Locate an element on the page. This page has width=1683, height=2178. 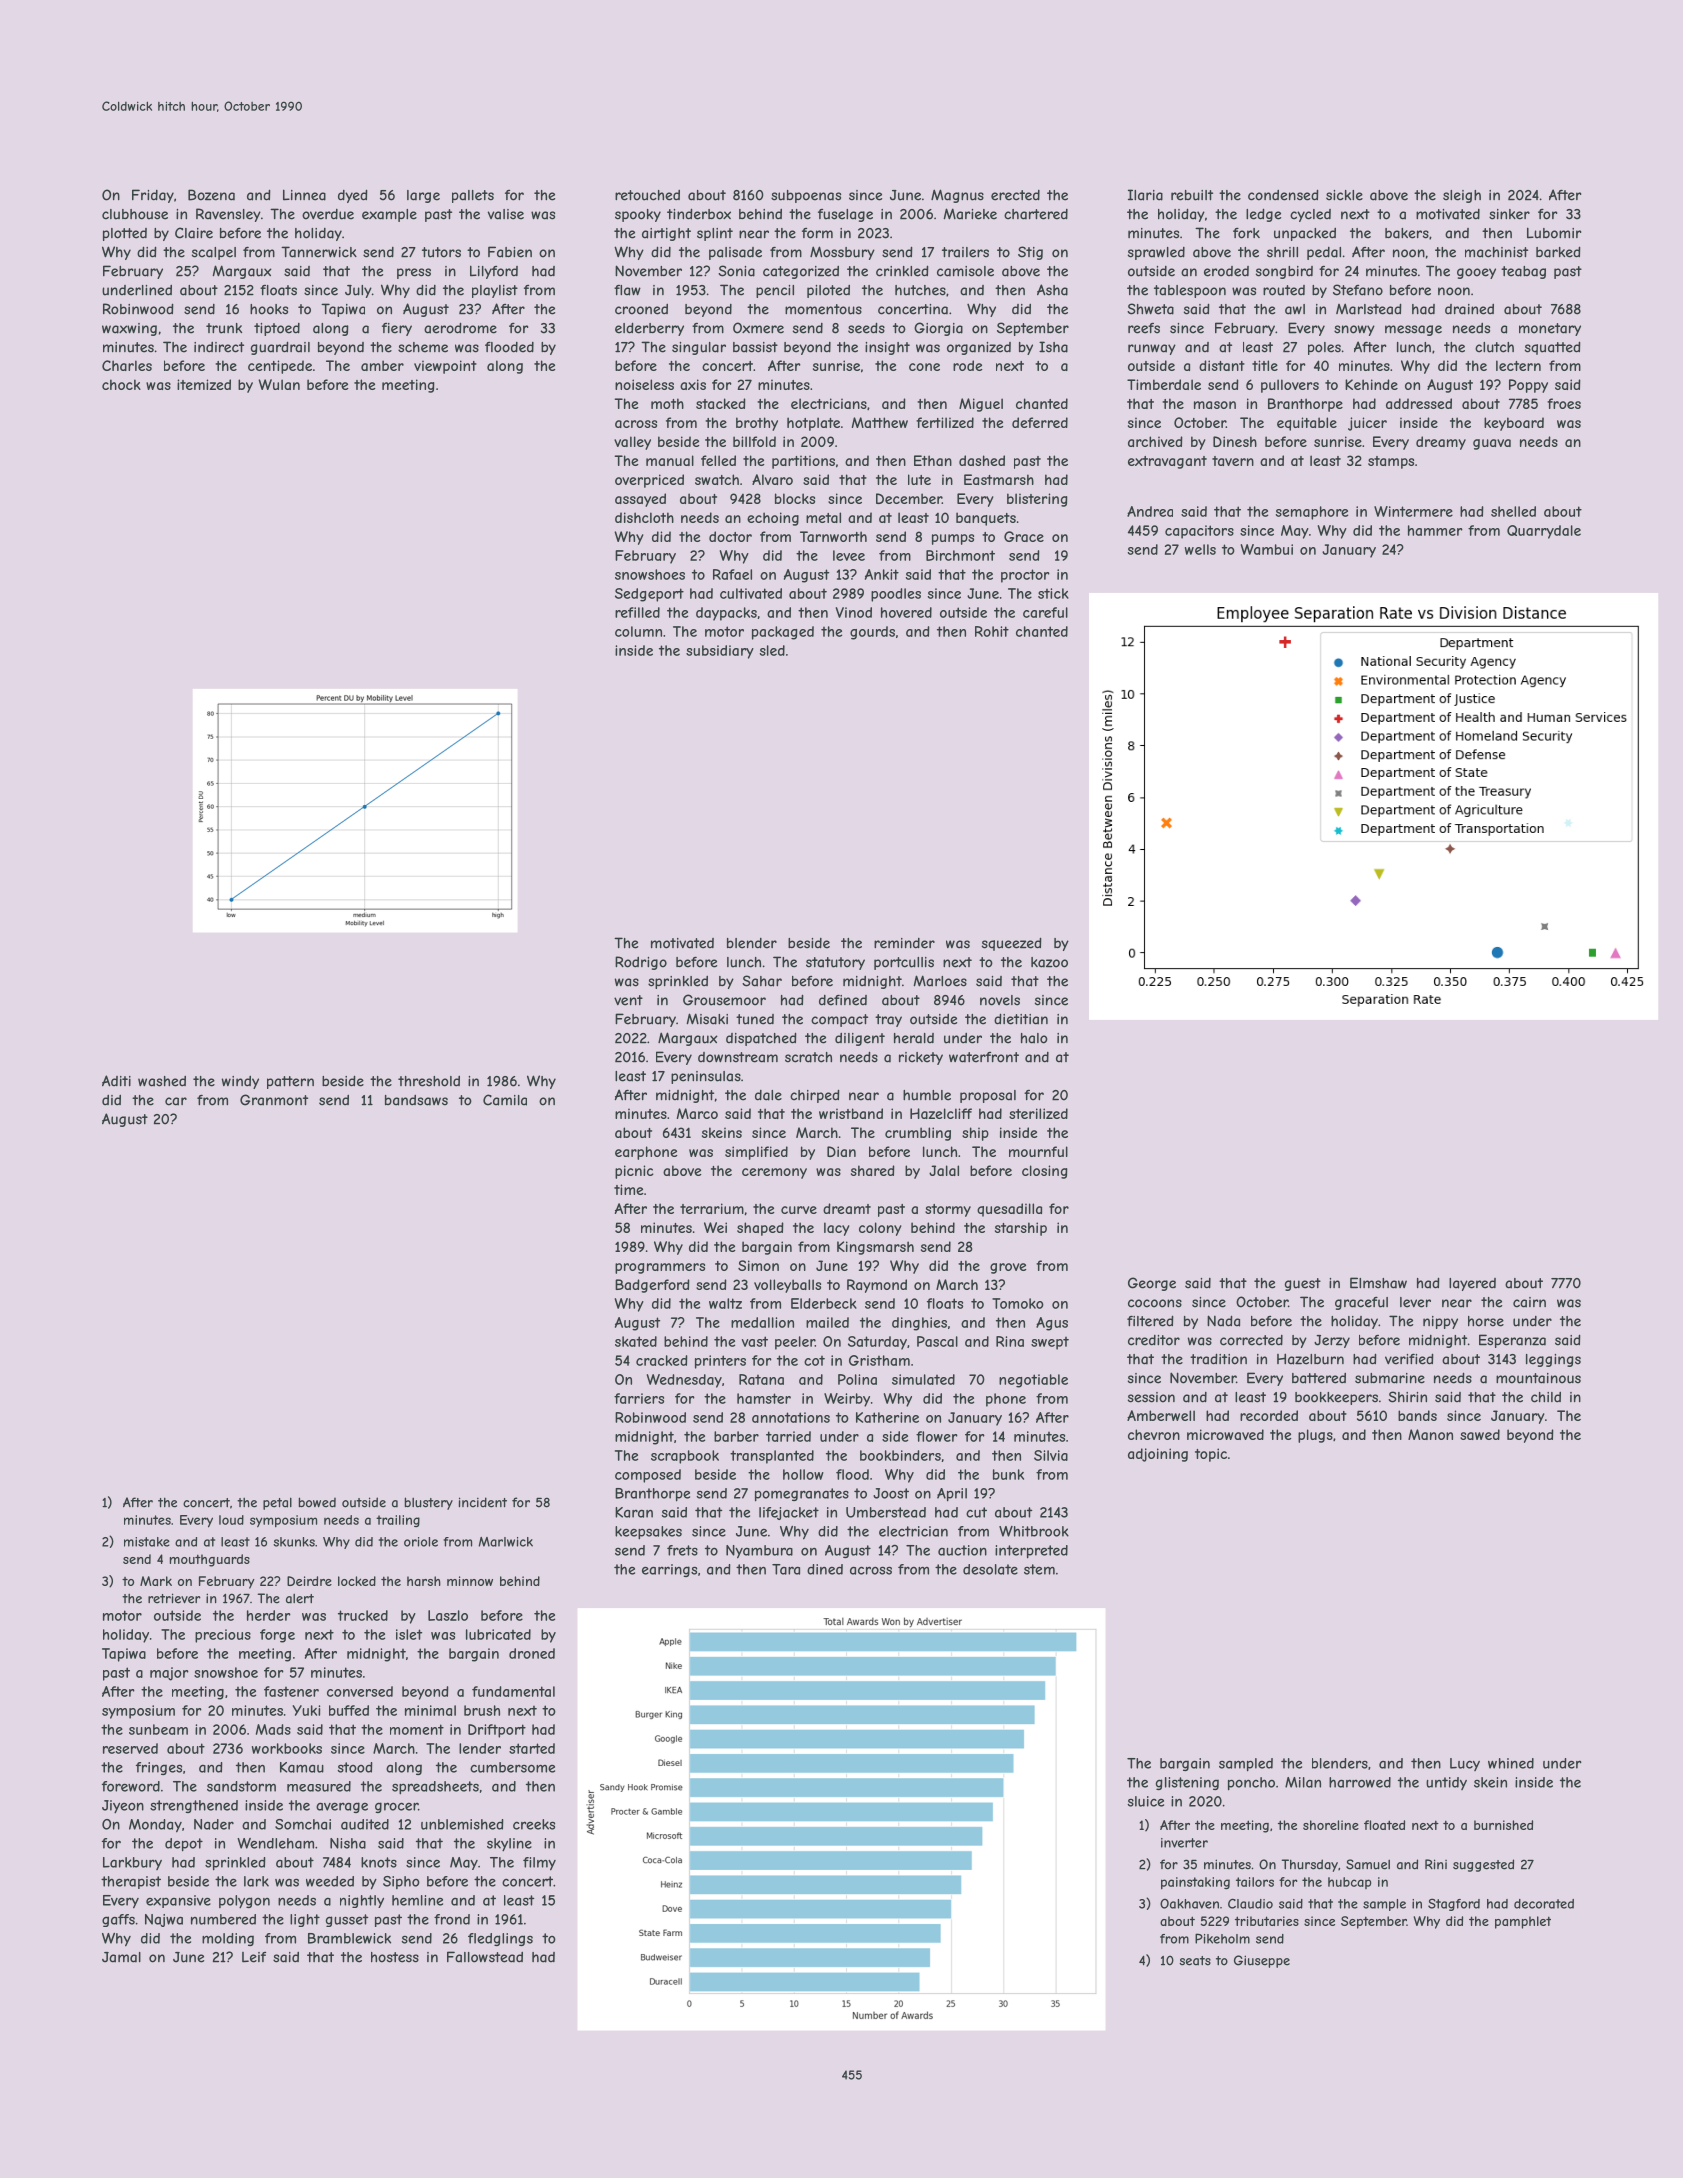
poncho is located at coordinates (1251, 1784).
